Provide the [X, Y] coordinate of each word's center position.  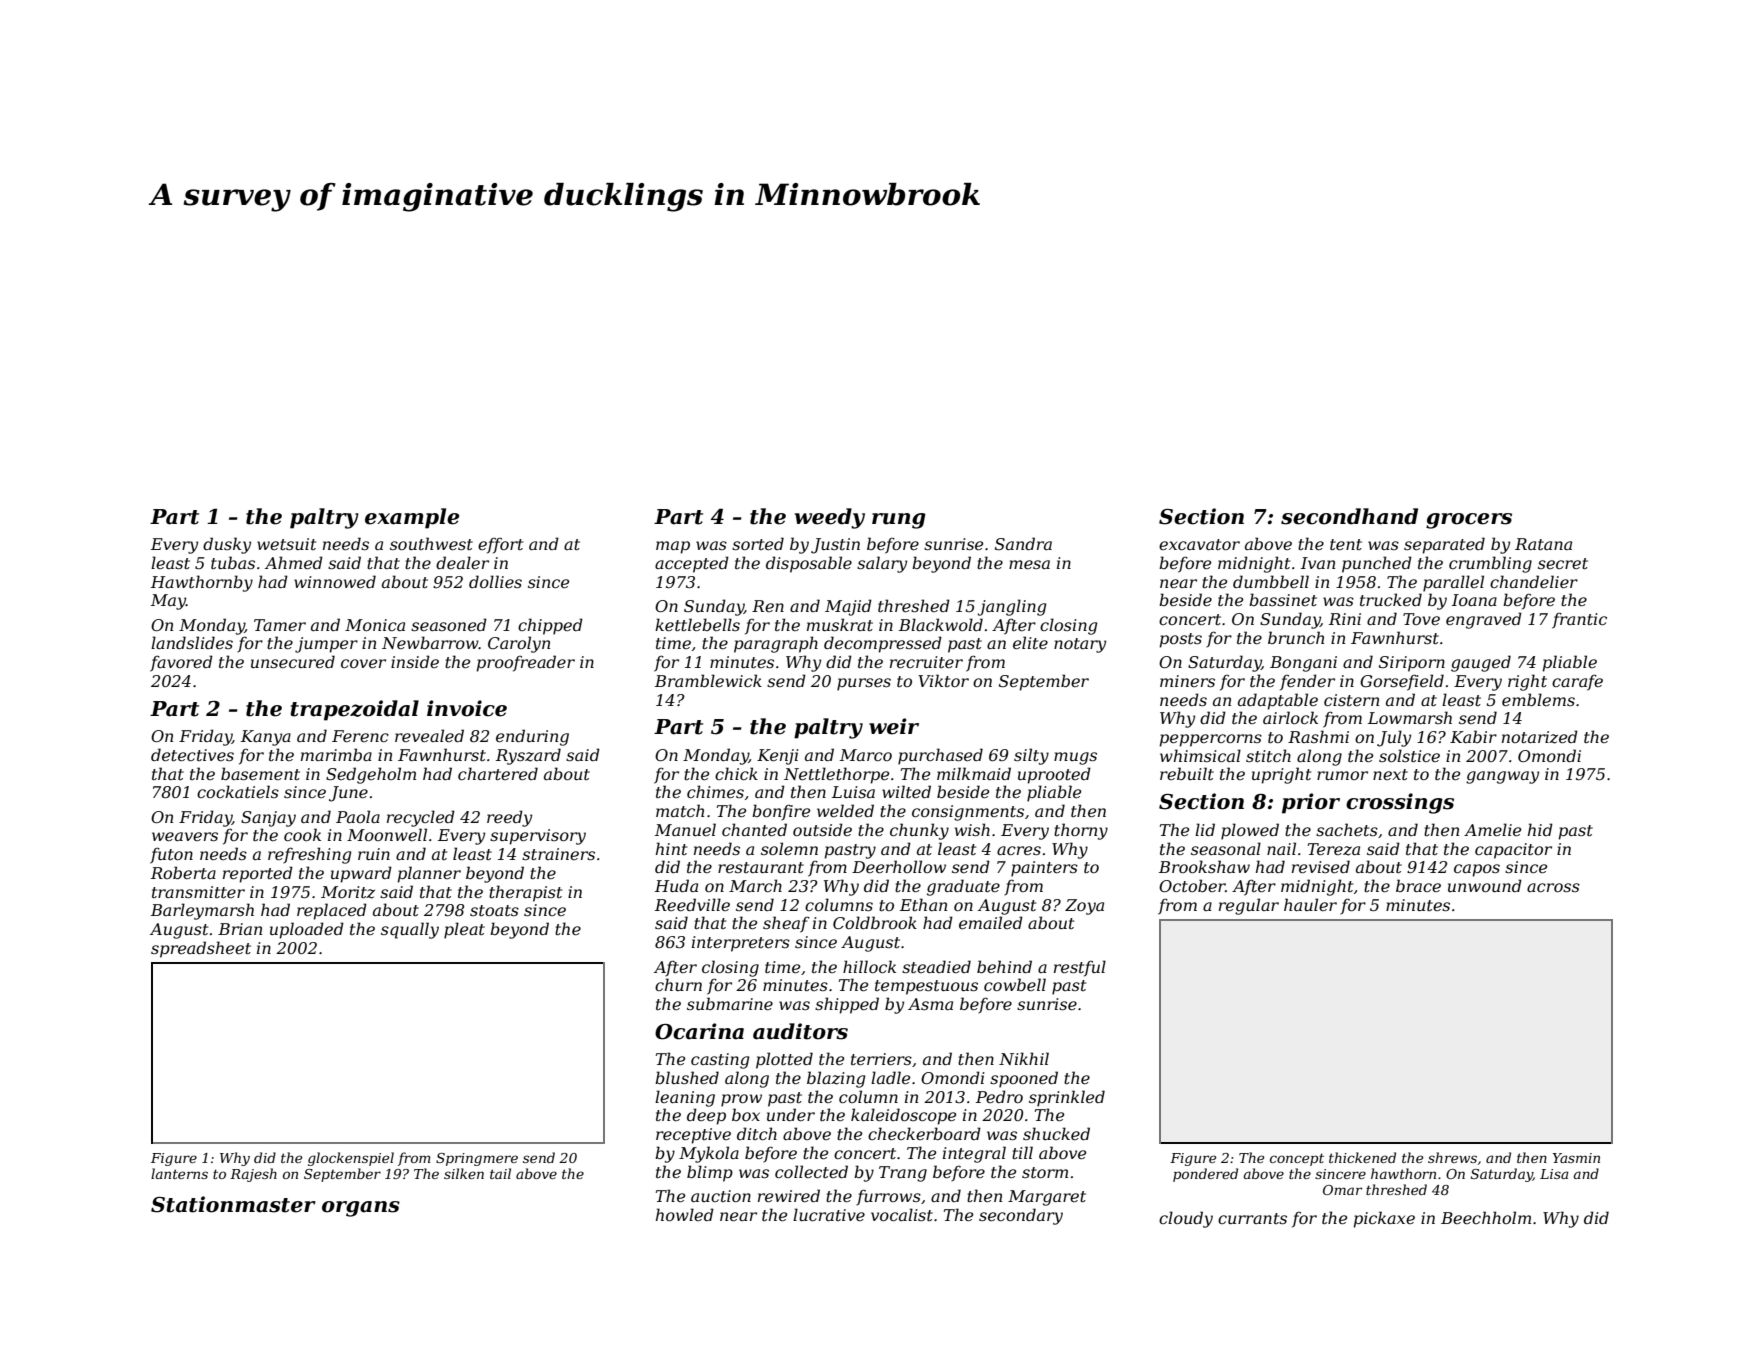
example [412, 518]
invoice [467, 708]
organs [361, 1209]
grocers [1469, 521]
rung [899, 521]
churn [678, 984]
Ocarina [699, 1031]
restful [1080, 968]
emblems [1538, 699]
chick [736, 773]
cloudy [1186, 1219]
